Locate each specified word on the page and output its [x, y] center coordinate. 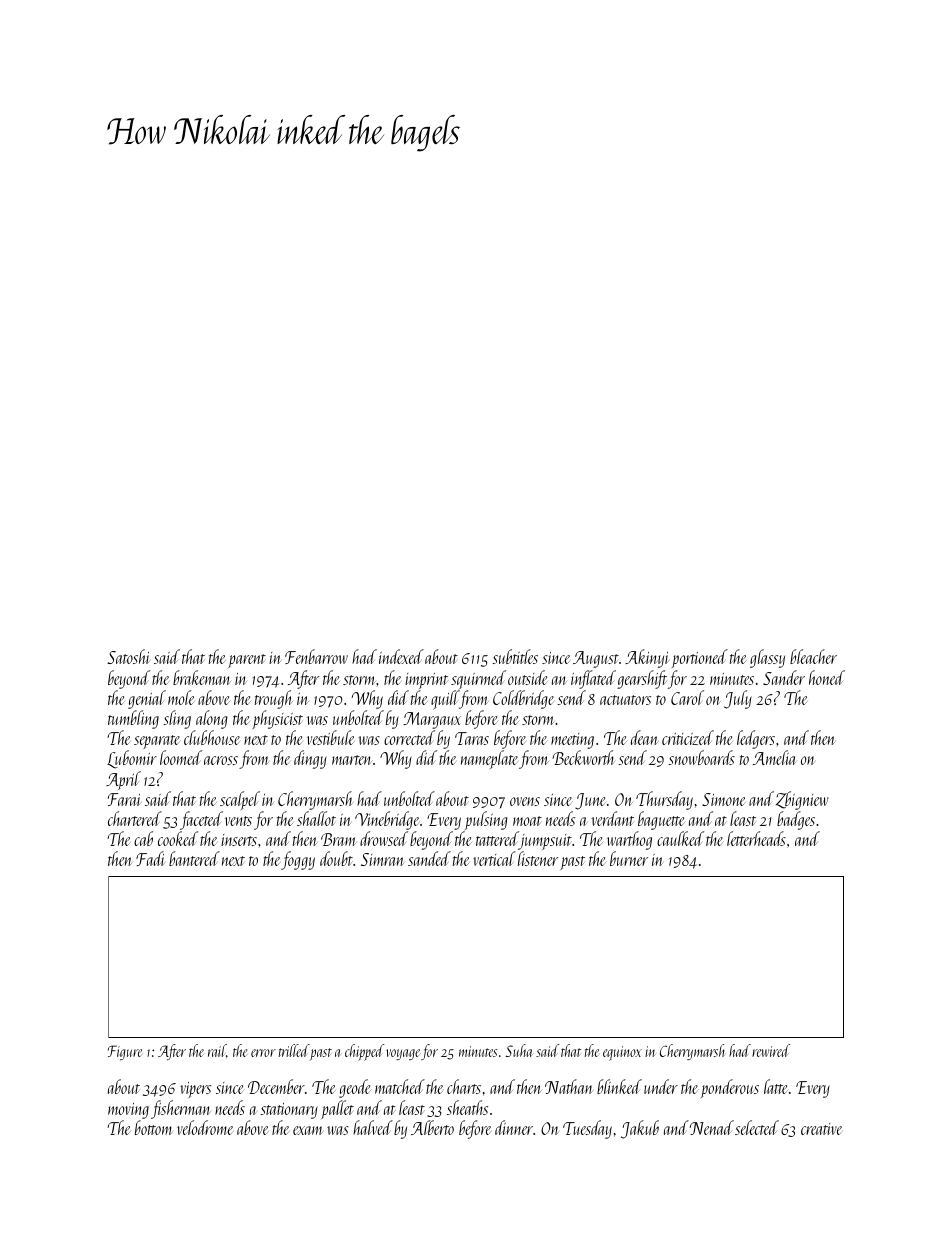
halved [373, 1127]
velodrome [205, 1127]
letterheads [756, 838]
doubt [336, 858]
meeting [572, 741]
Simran [382, 859]
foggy [298, 860]
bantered [194, 858]
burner [629, 858]
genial [147, 699]
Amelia [775, 757]
